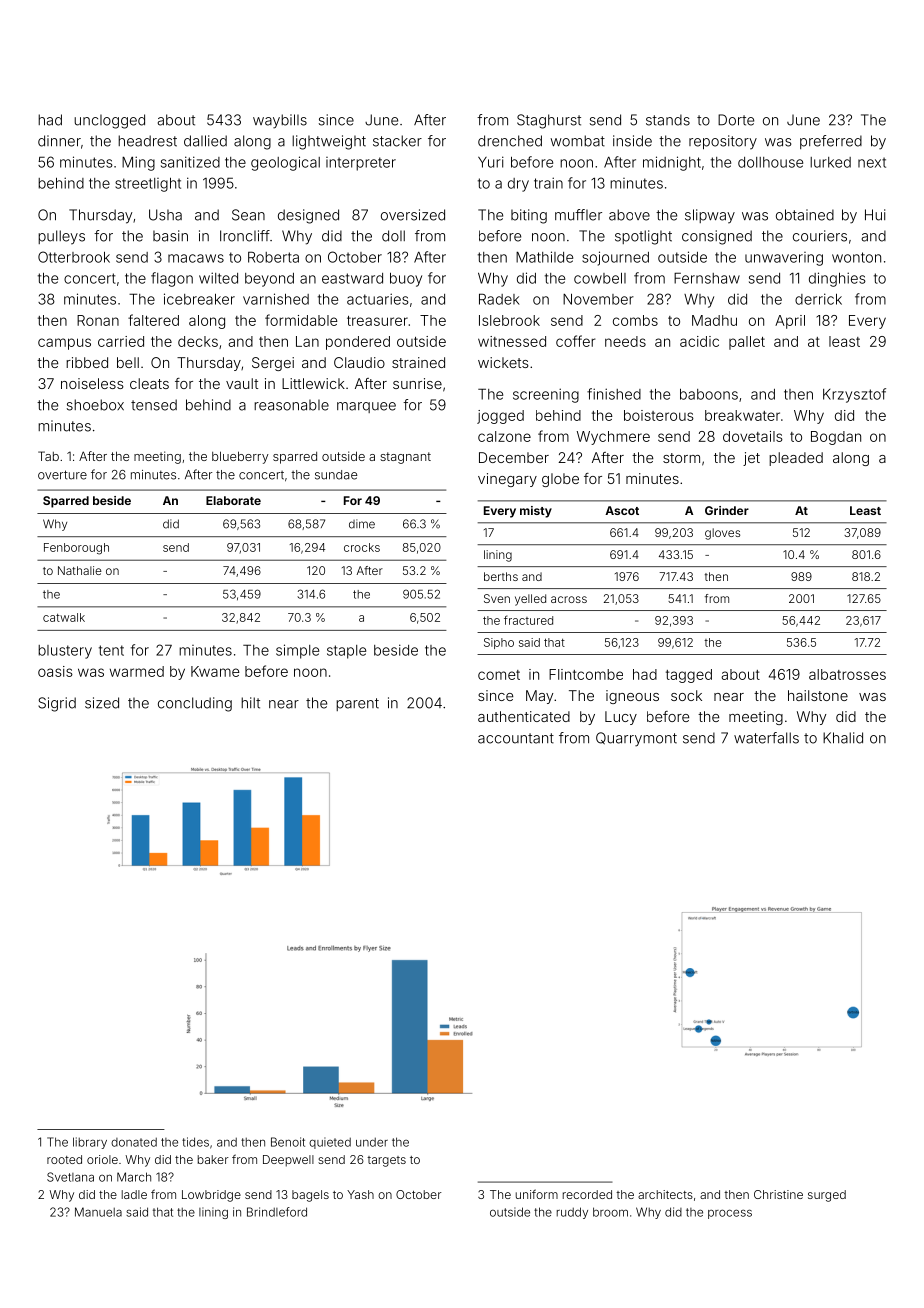  What do you see at coordinates (681, 458) in the page?
I see `storm` at bounding box center [681, 458].
